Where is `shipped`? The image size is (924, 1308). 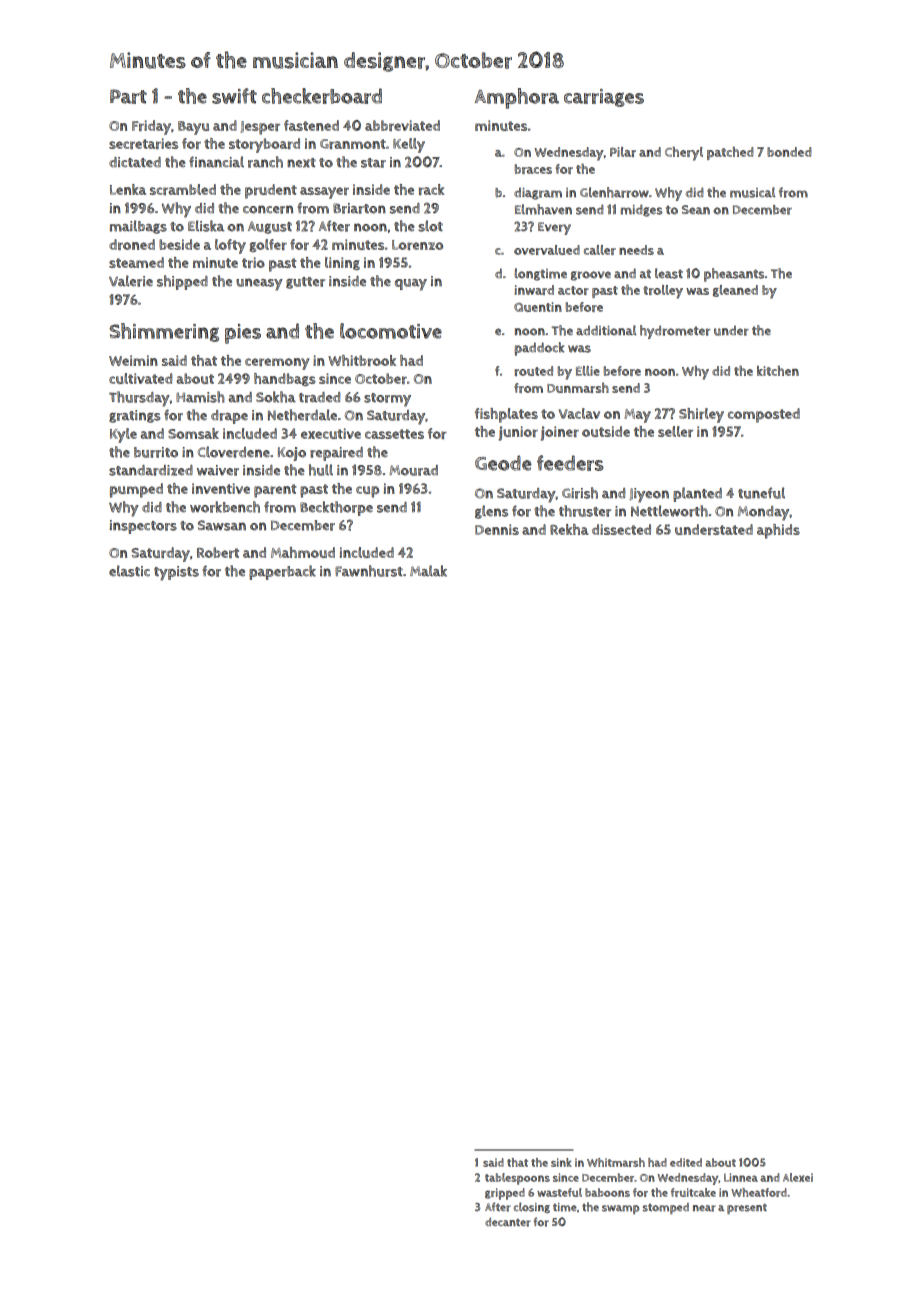
shipped is located at coordinates (182, 282).
